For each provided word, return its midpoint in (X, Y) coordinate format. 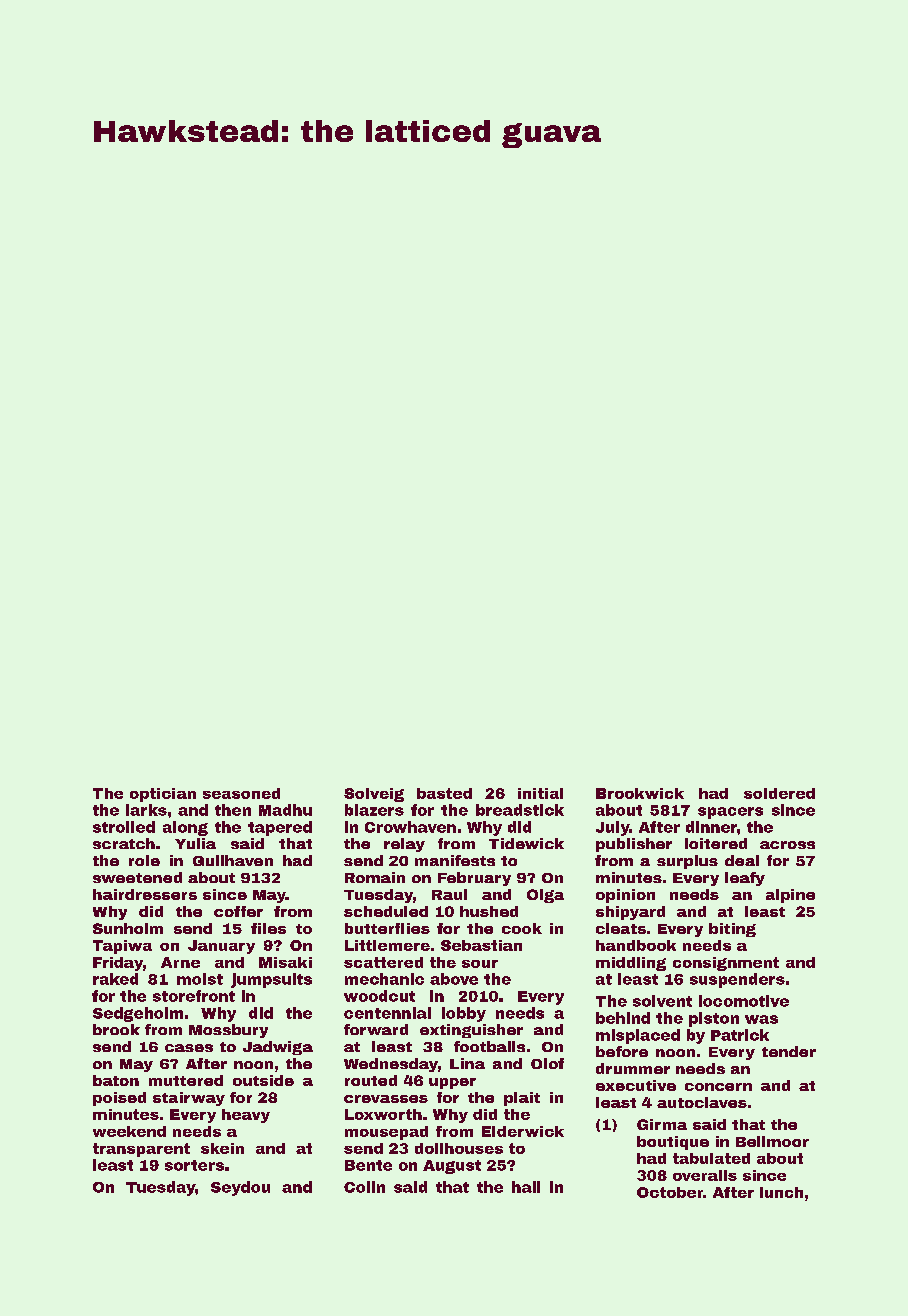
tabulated (711, 1158)
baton (116, 1080)
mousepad (386, 1133)
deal (742, 860)
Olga (545, 896)
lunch (781, 1192)
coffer (238, 911)
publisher (634, 845)
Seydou (240, 1188)
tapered (280, 828)
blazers (374, 810)
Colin (364, 1187)
